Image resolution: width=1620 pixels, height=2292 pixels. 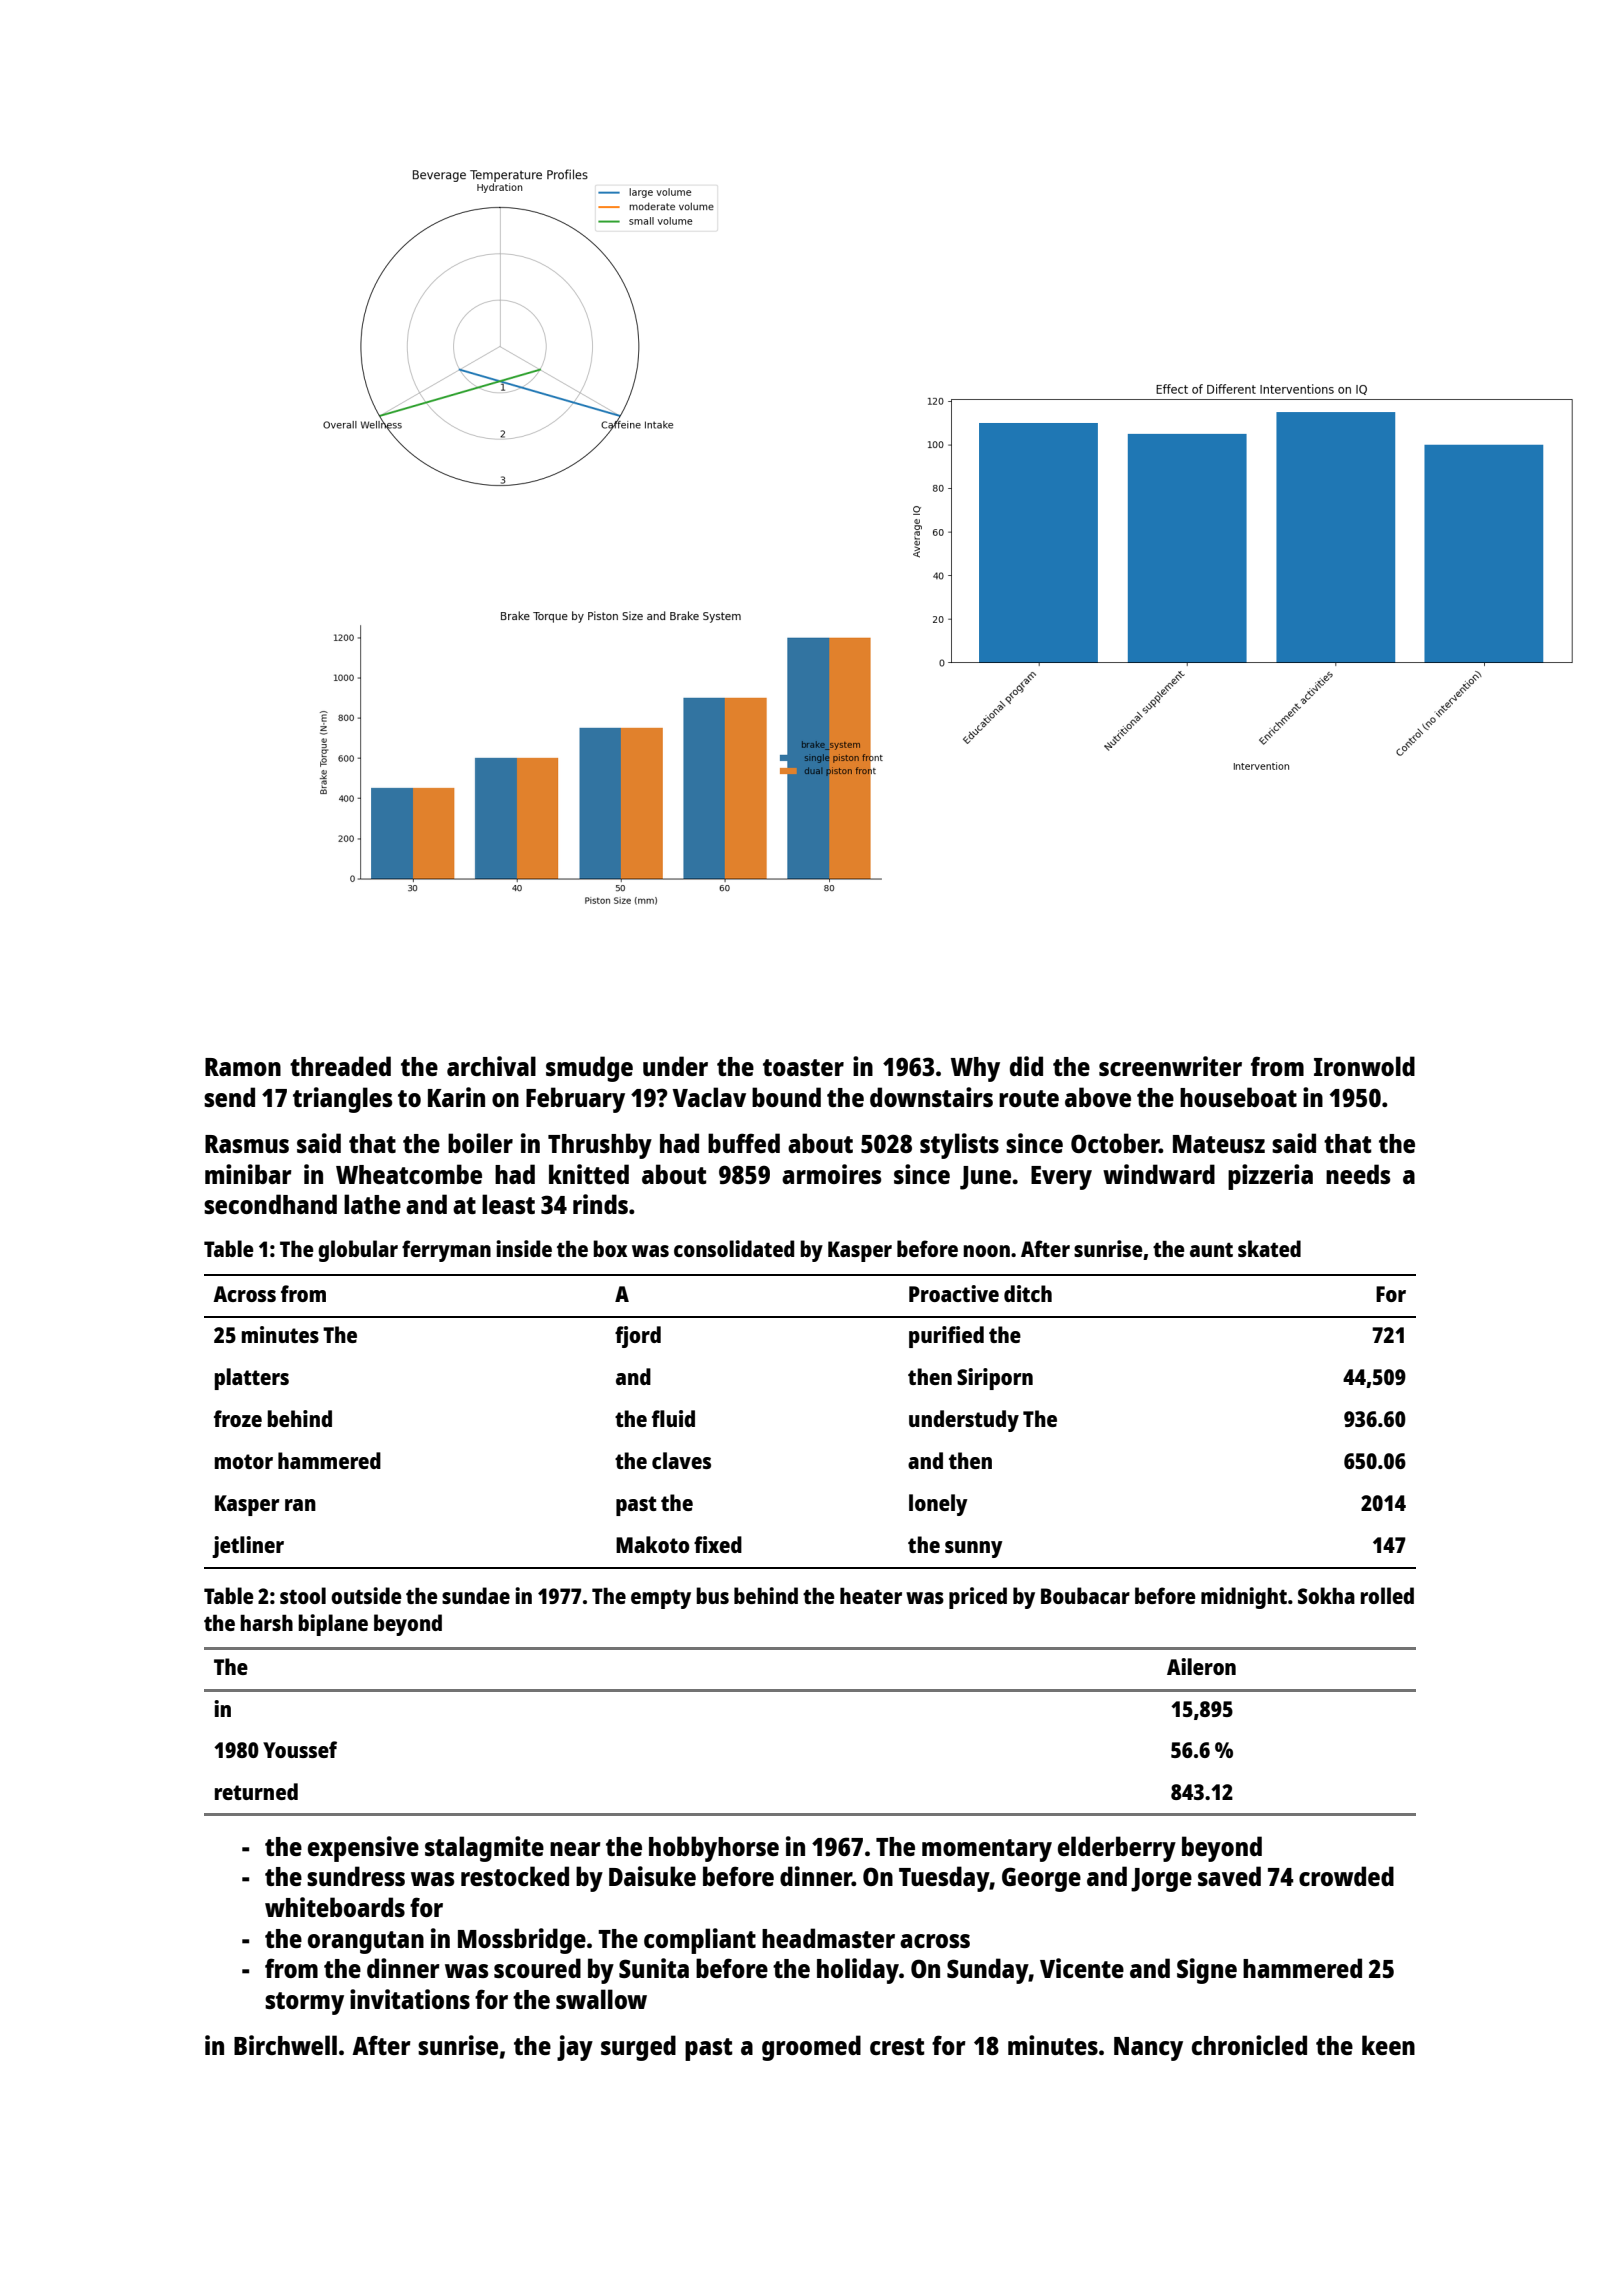 What do you see at coordinates (938, 1505) in the page?
I see `lonely` at bounding box center [938, 1505].
